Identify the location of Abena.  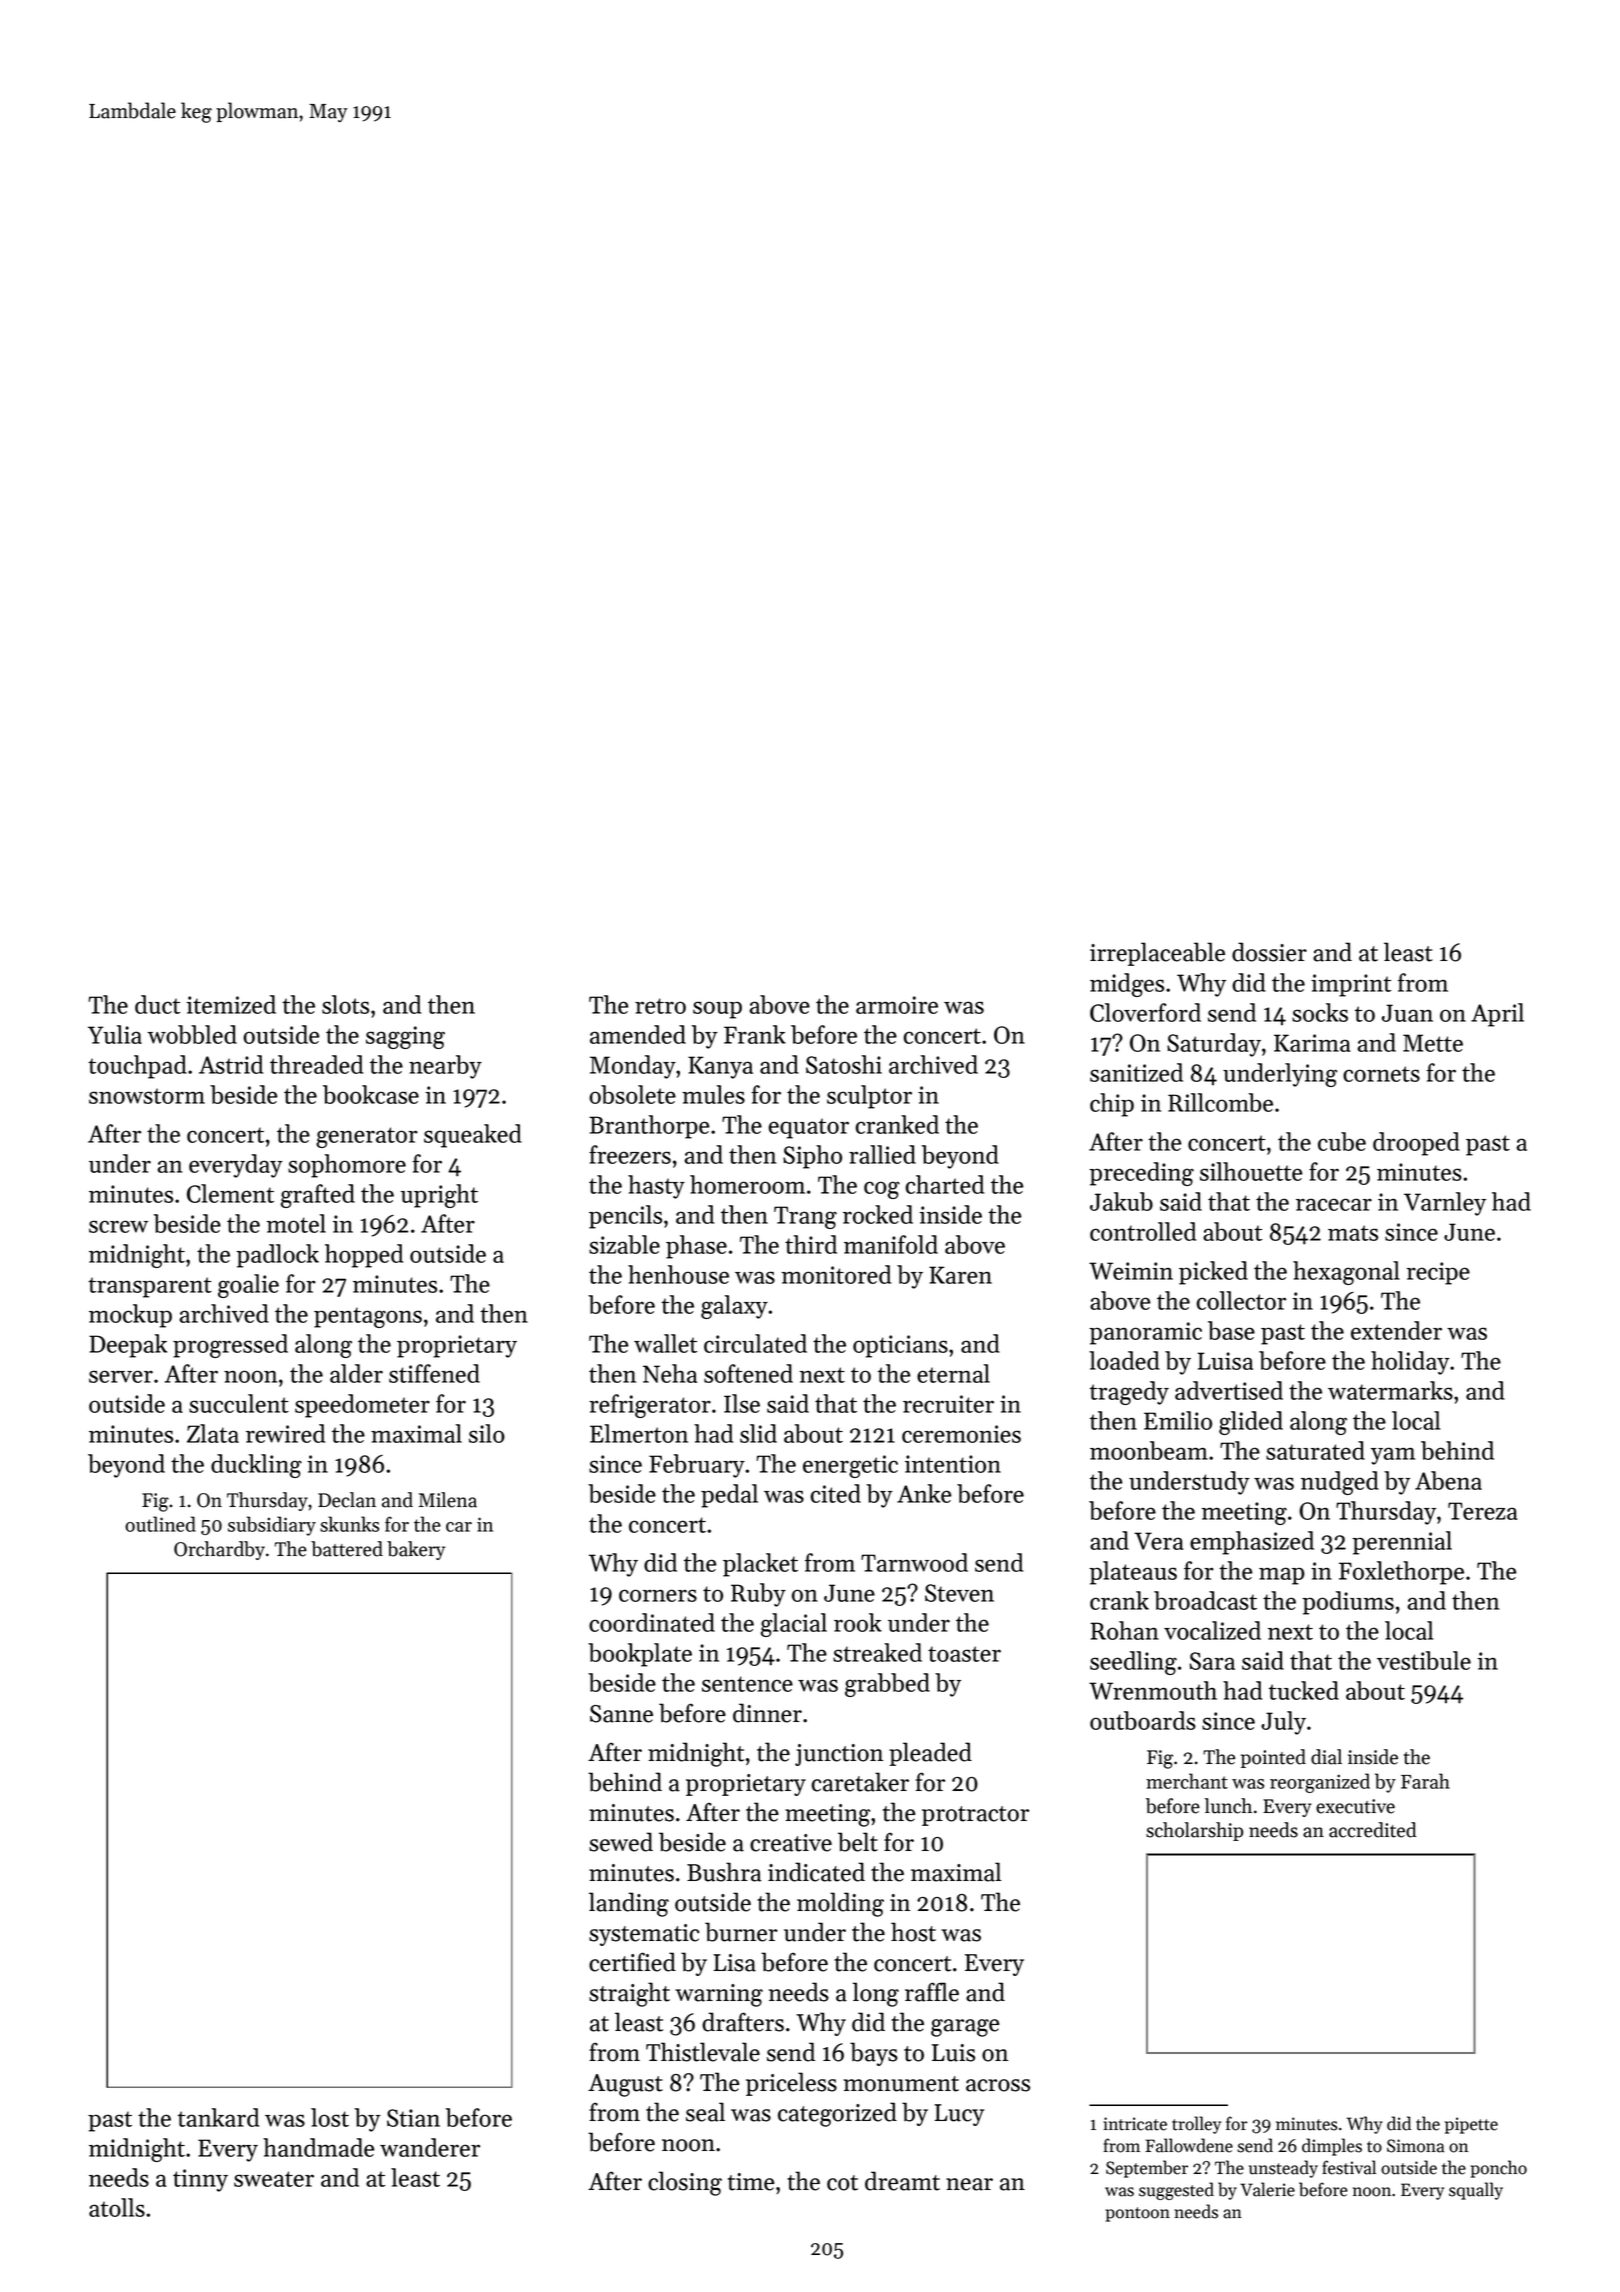
(1448, 1480).
